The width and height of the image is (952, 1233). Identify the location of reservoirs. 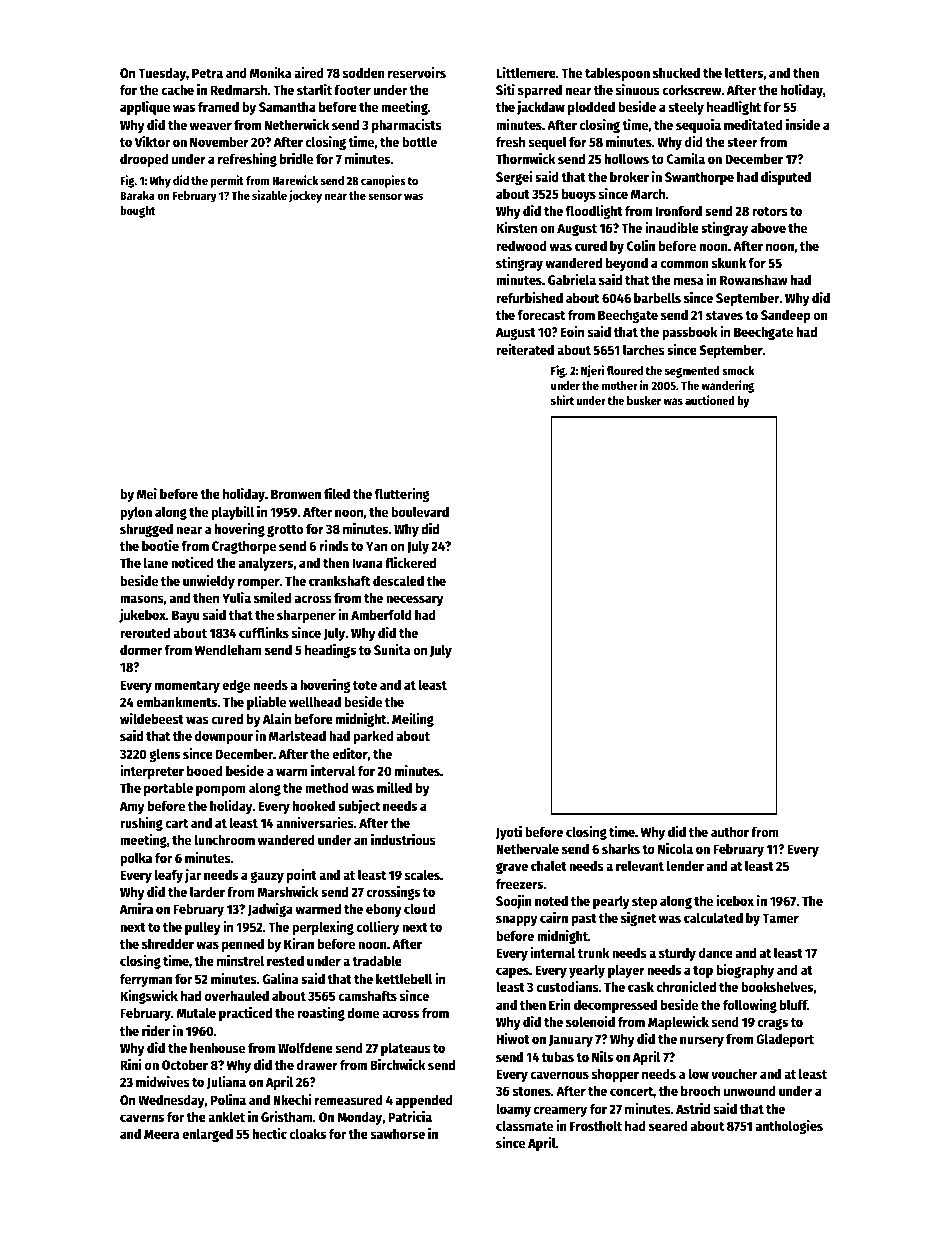
(417, 72).
